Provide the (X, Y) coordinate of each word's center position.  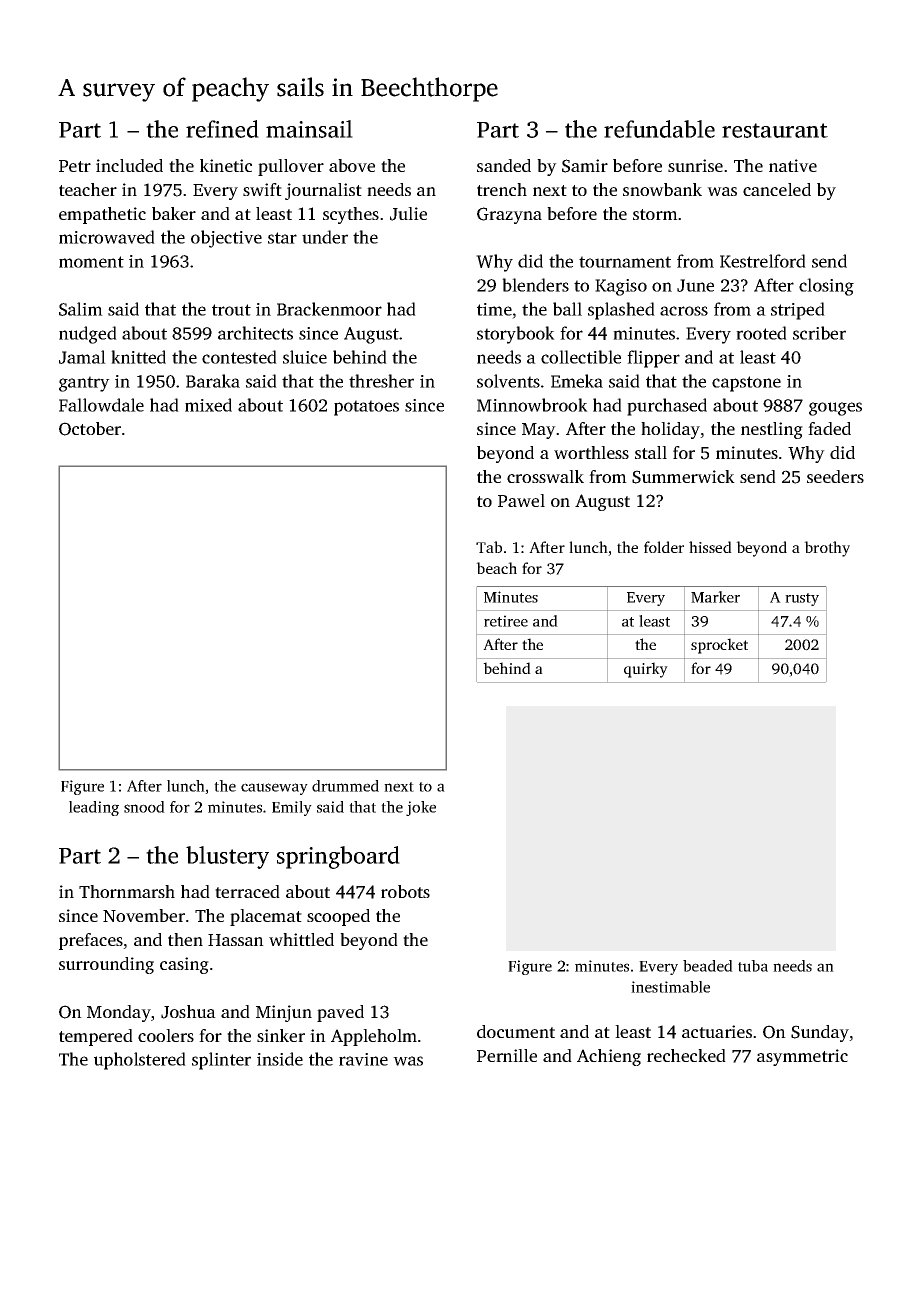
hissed (710, 547)
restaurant (775, 130)
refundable (659, 129)
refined (222, 129)
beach (496, 568)
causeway (274, 789)
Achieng (609, 1057)
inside (280, 1059)
